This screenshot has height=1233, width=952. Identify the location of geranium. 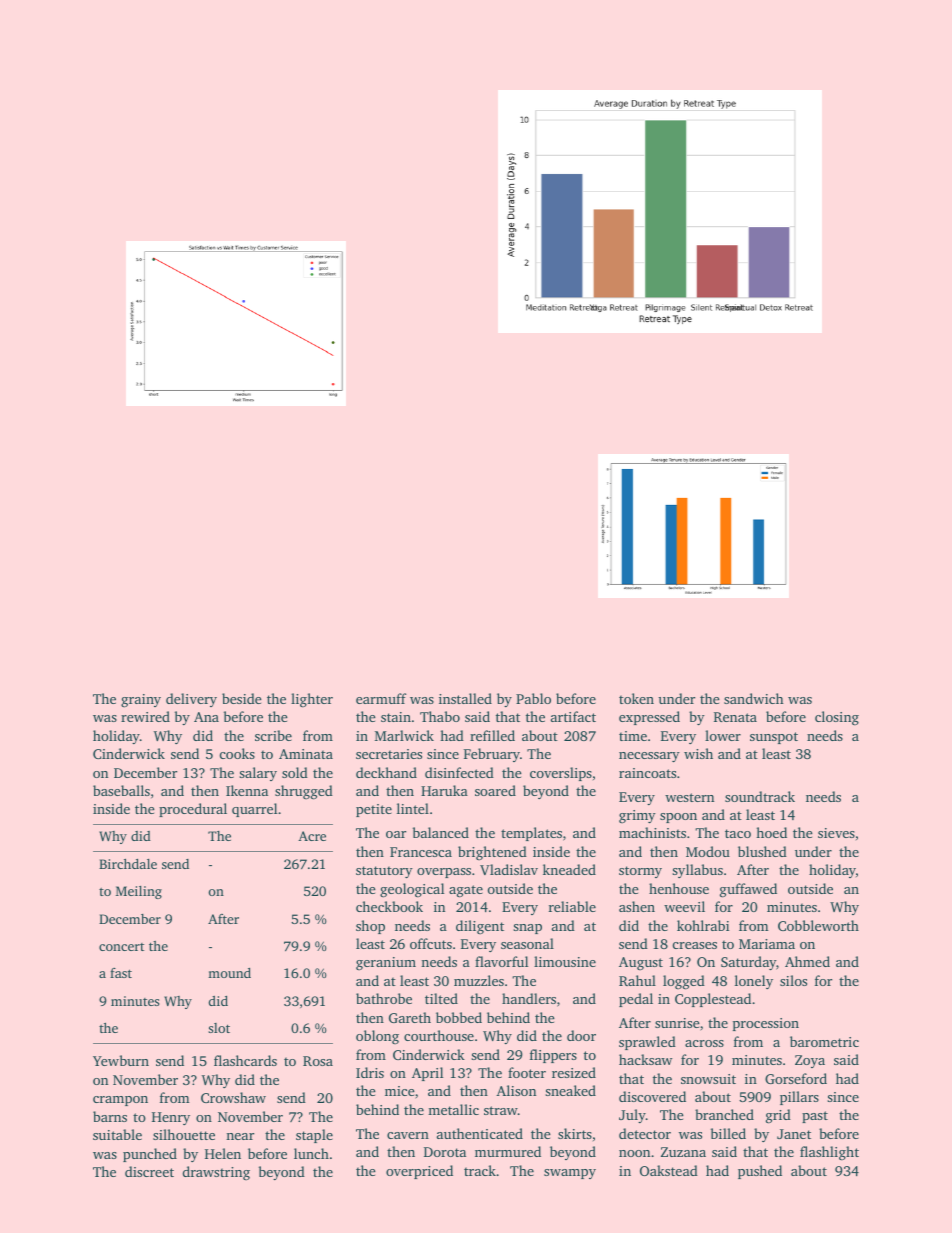
(386, 963).
